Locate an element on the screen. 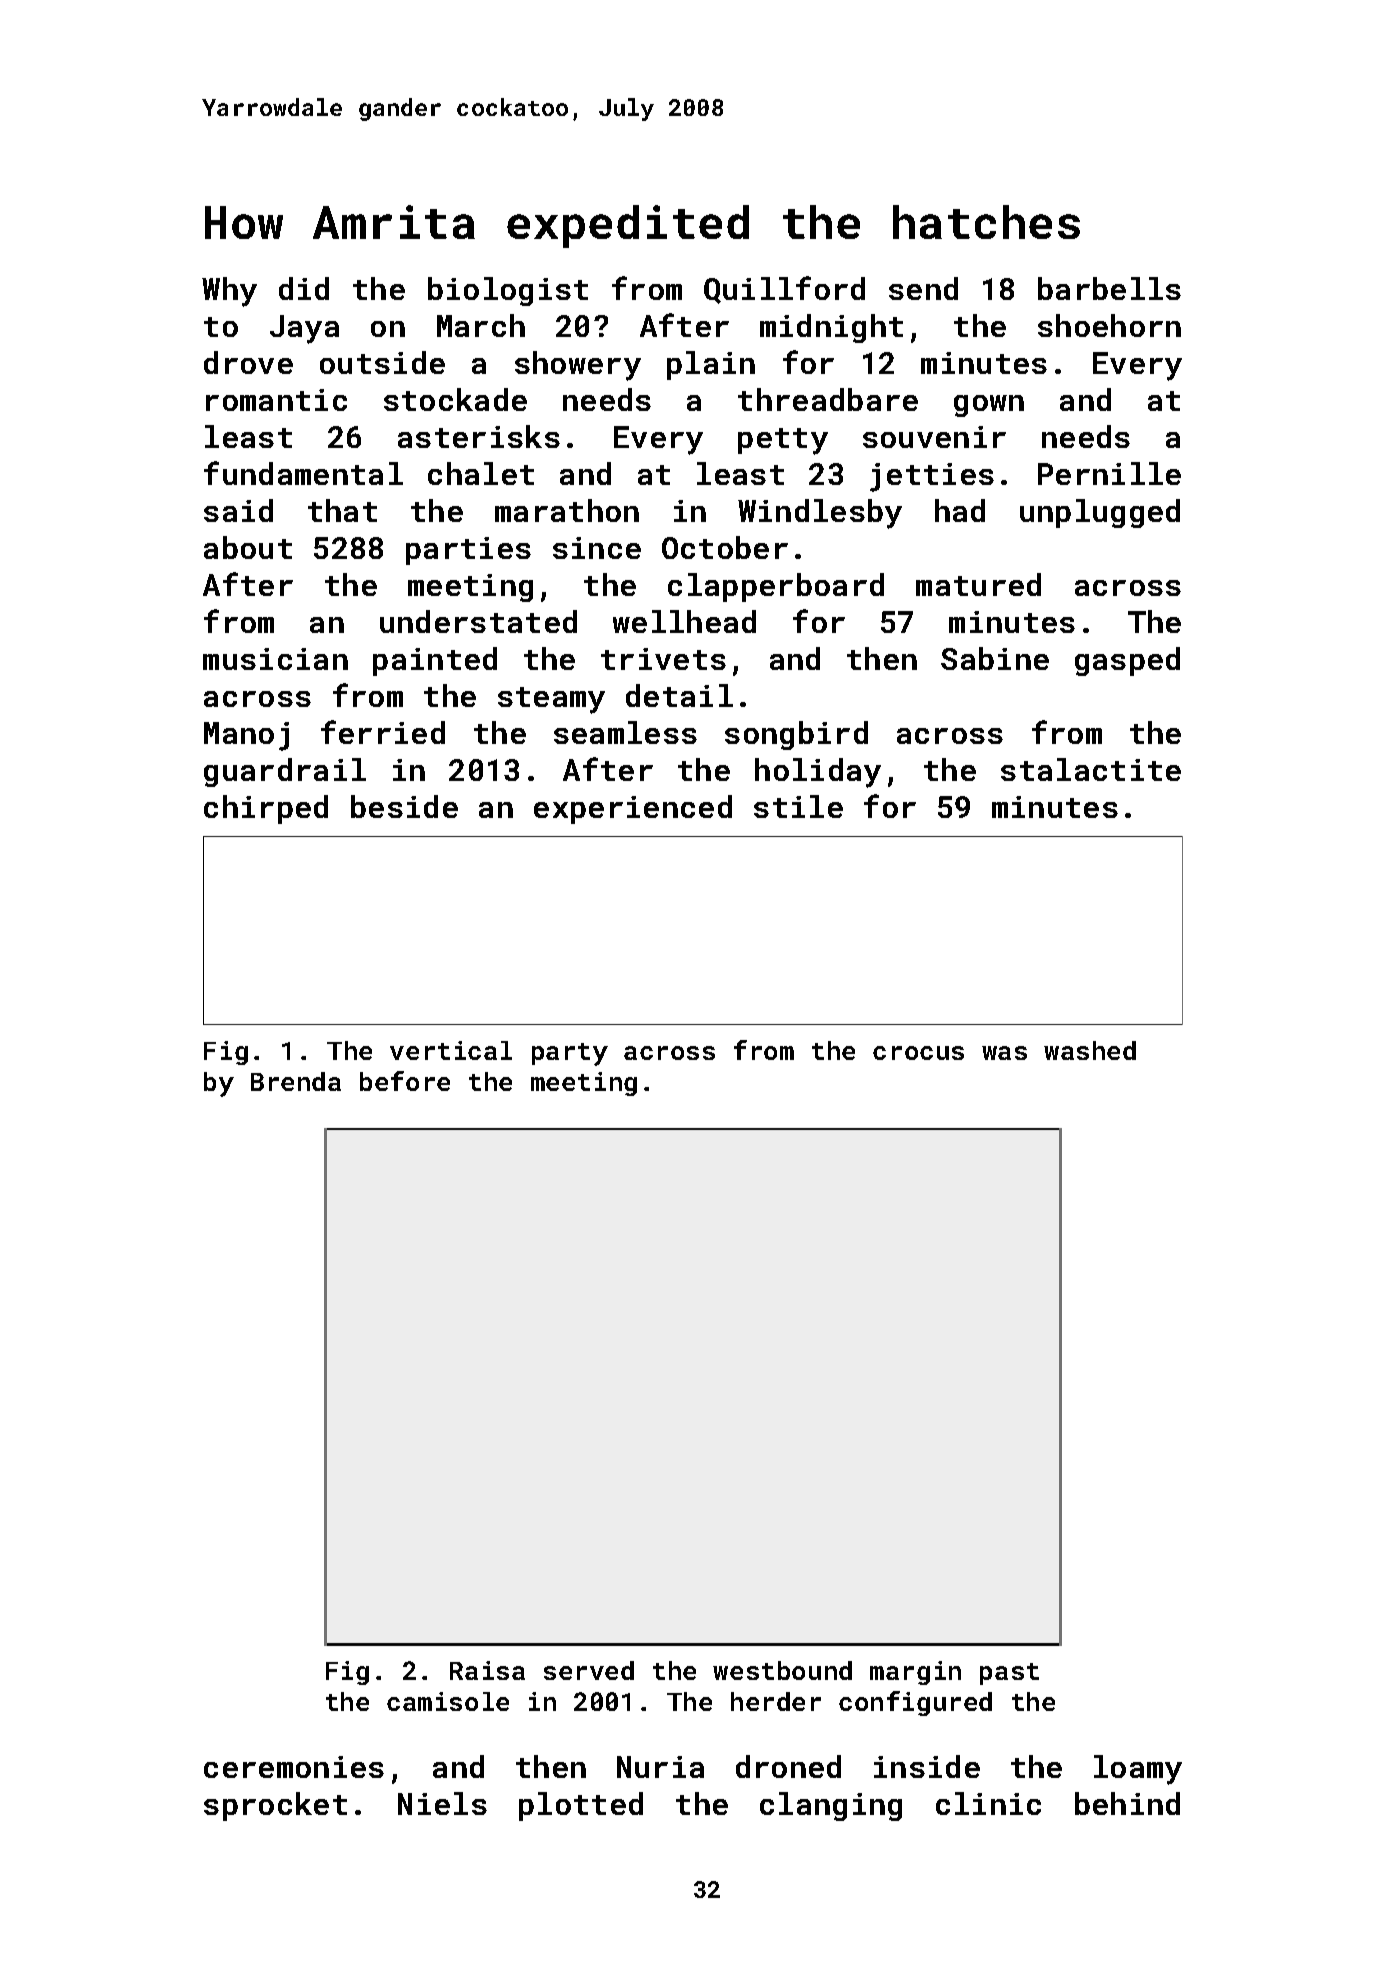 The image size is (1386, 1969). send is located at coordinates (923, 288).
